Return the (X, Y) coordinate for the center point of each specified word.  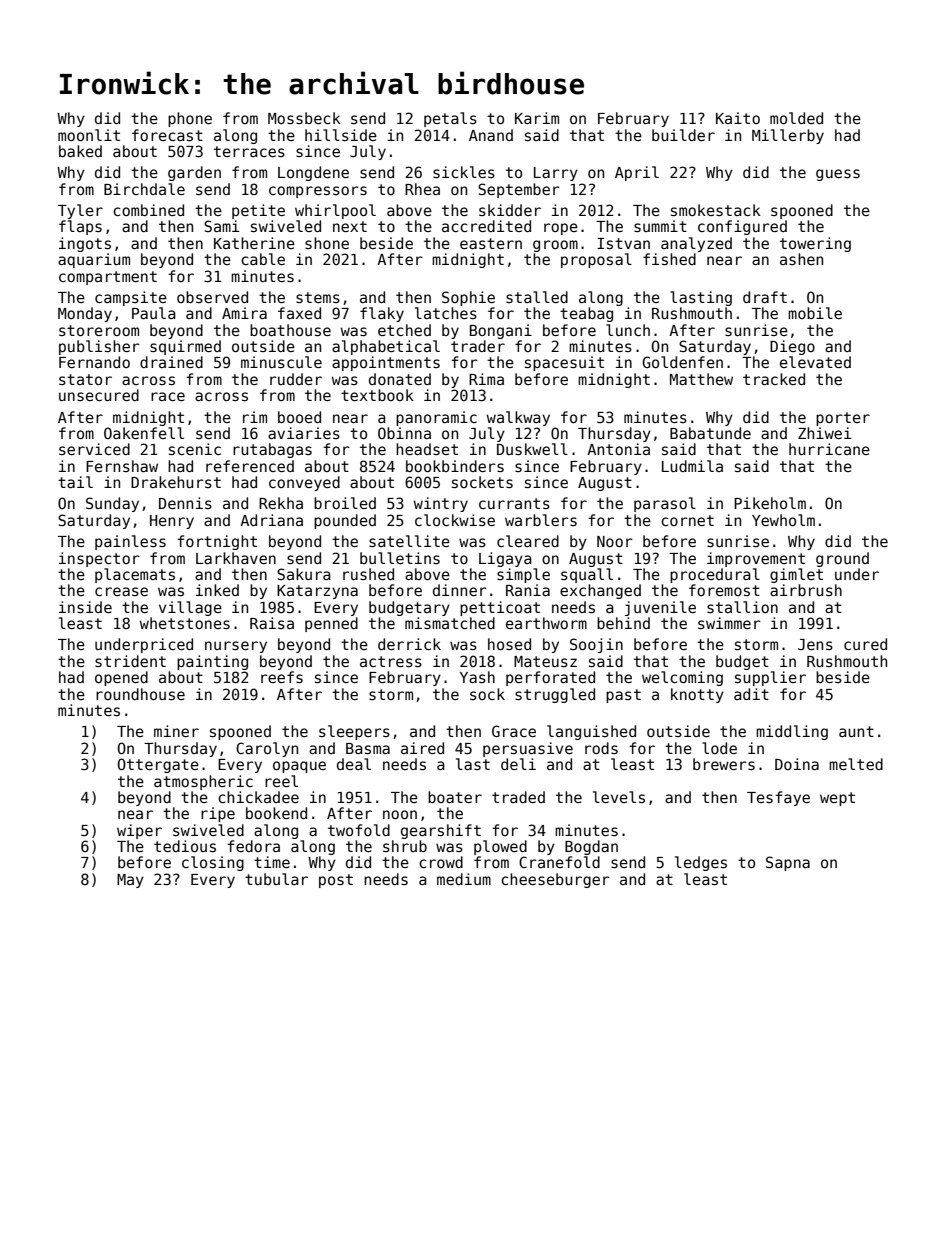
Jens (815, 644)
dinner (460, 590)
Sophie (468, 298)
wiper (139, 831)
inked (217, 590)
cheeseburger (555, 880)
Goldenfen (682, 362)
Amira (244, 313)
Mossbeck (304, 118)
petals (450, 119)
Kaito (738, 118)
